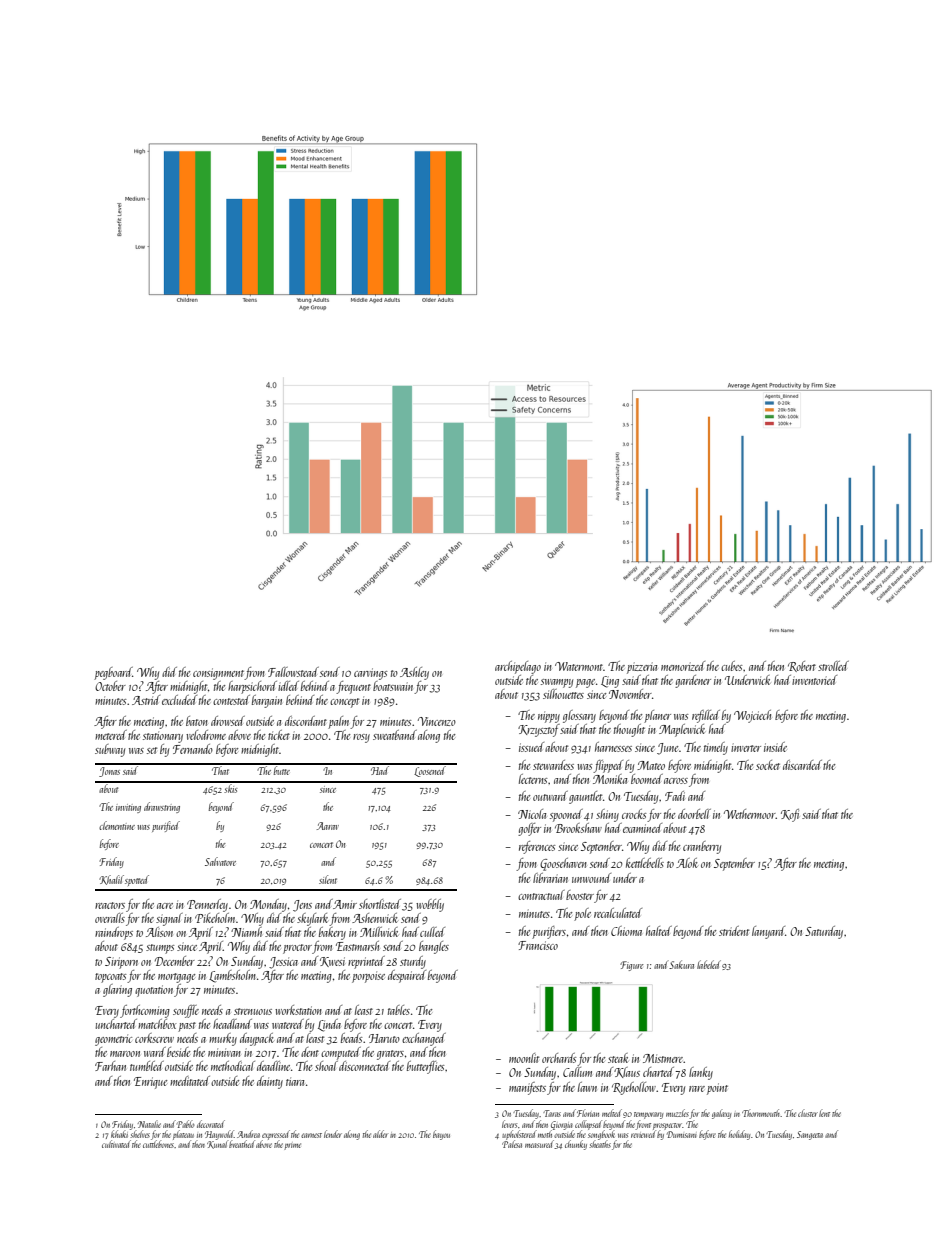 The image size is (952, 1233). Describe the element at coordinates (215, 918) in the image. I see `Pikeholm` at that location.
